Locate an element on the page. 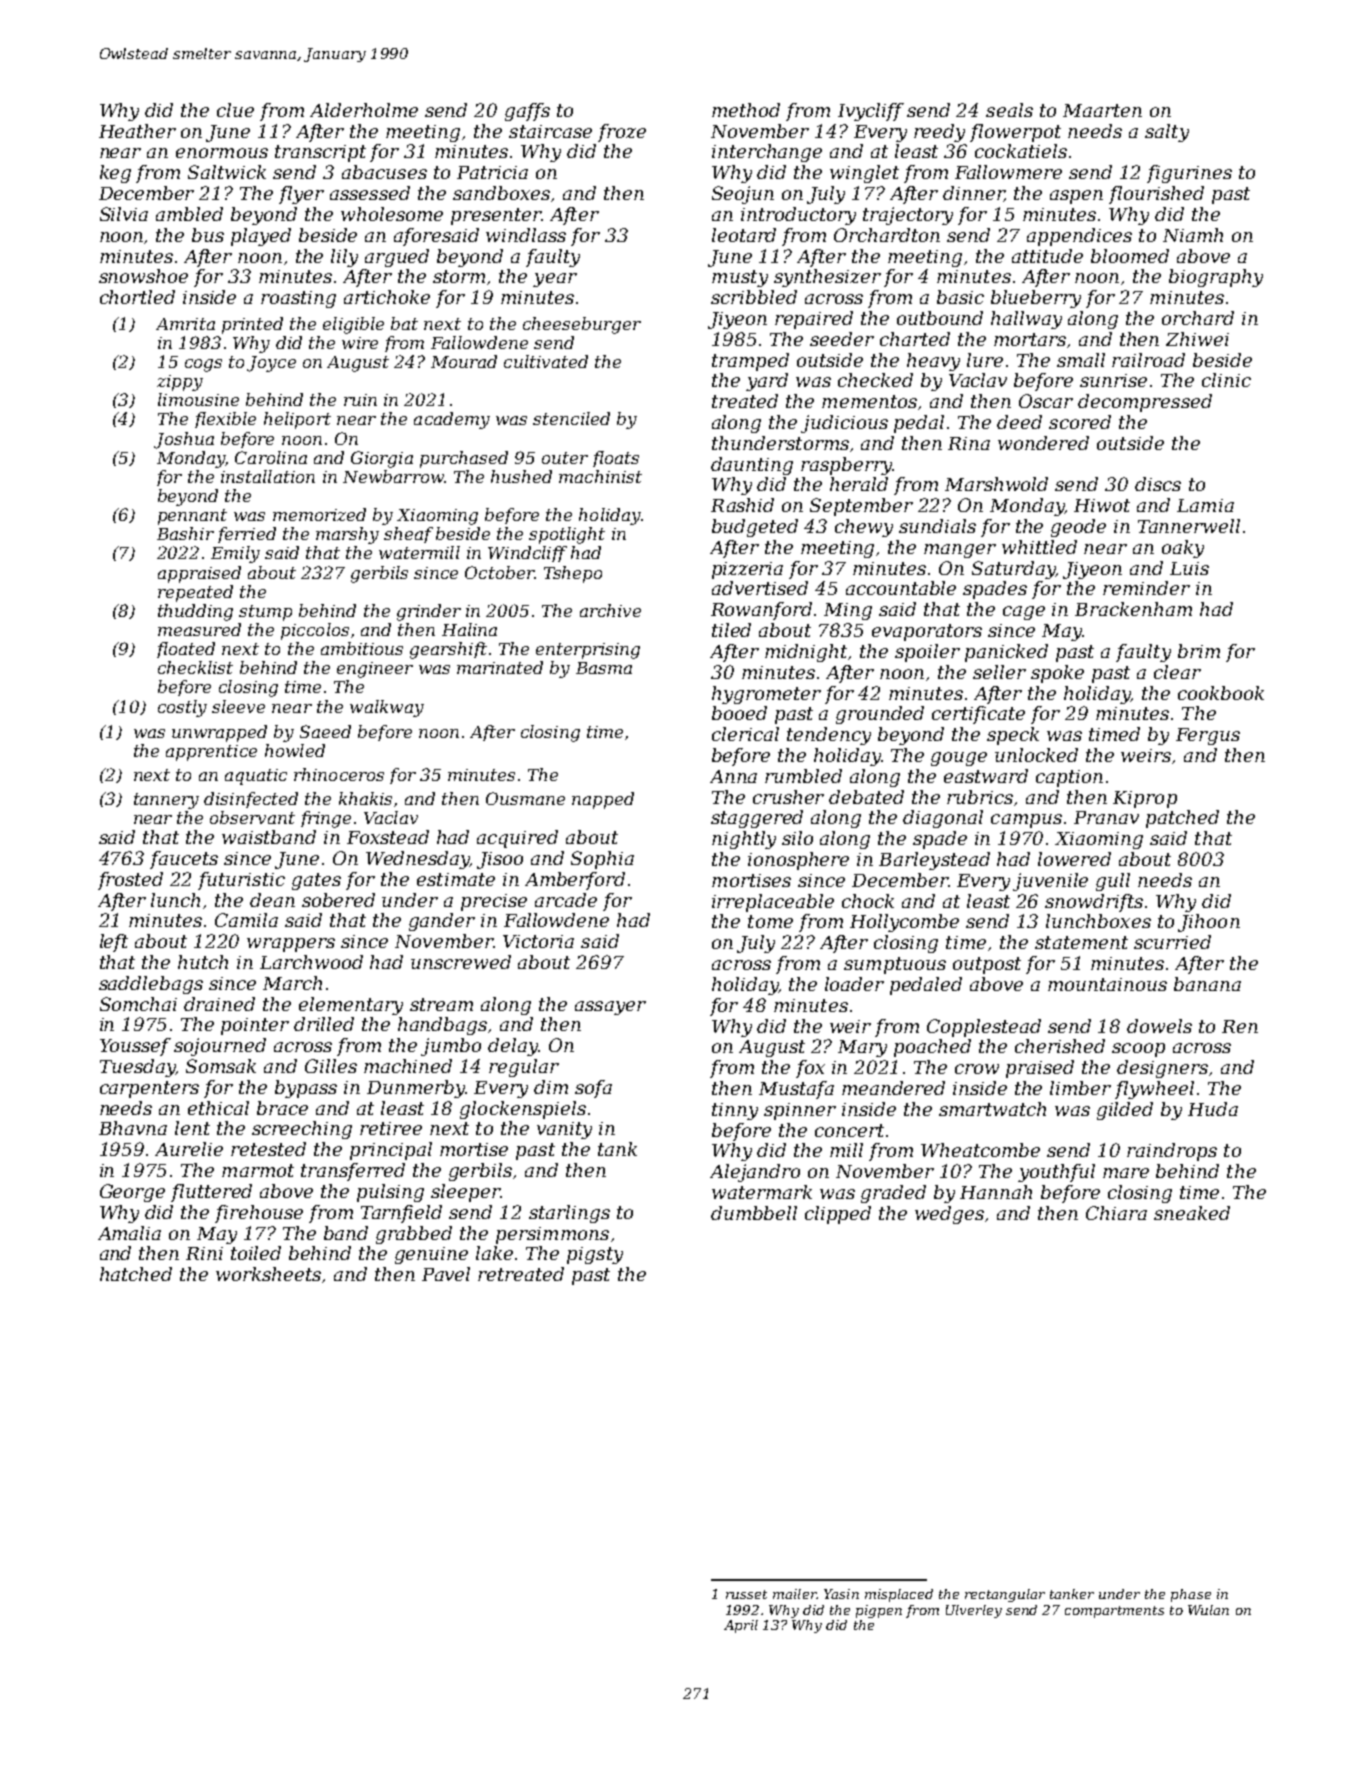 The width and height of the page is (1366, 1768). attitude is located at coordinates (1047, 256).
